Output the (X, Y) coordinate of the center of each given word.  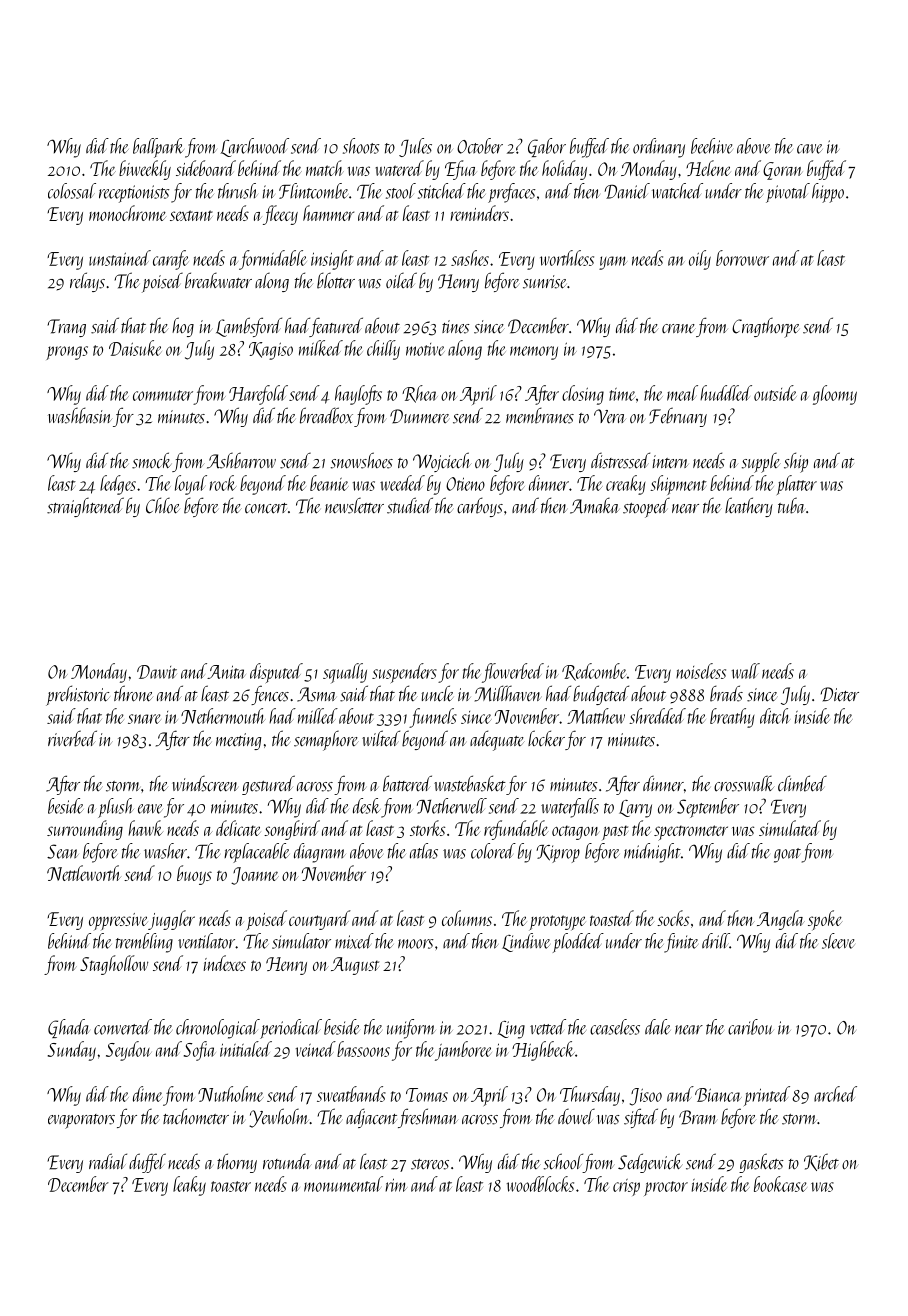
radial (108, 1161)
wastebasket (470, 783)
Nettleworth (84, 873)
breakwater (218, 280)
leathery (749, 507)
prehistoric (78, 695)
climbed (802, 783)
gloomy (835, 395)
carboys (480, 507)
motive (425, 349)
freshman (428, 1118)
